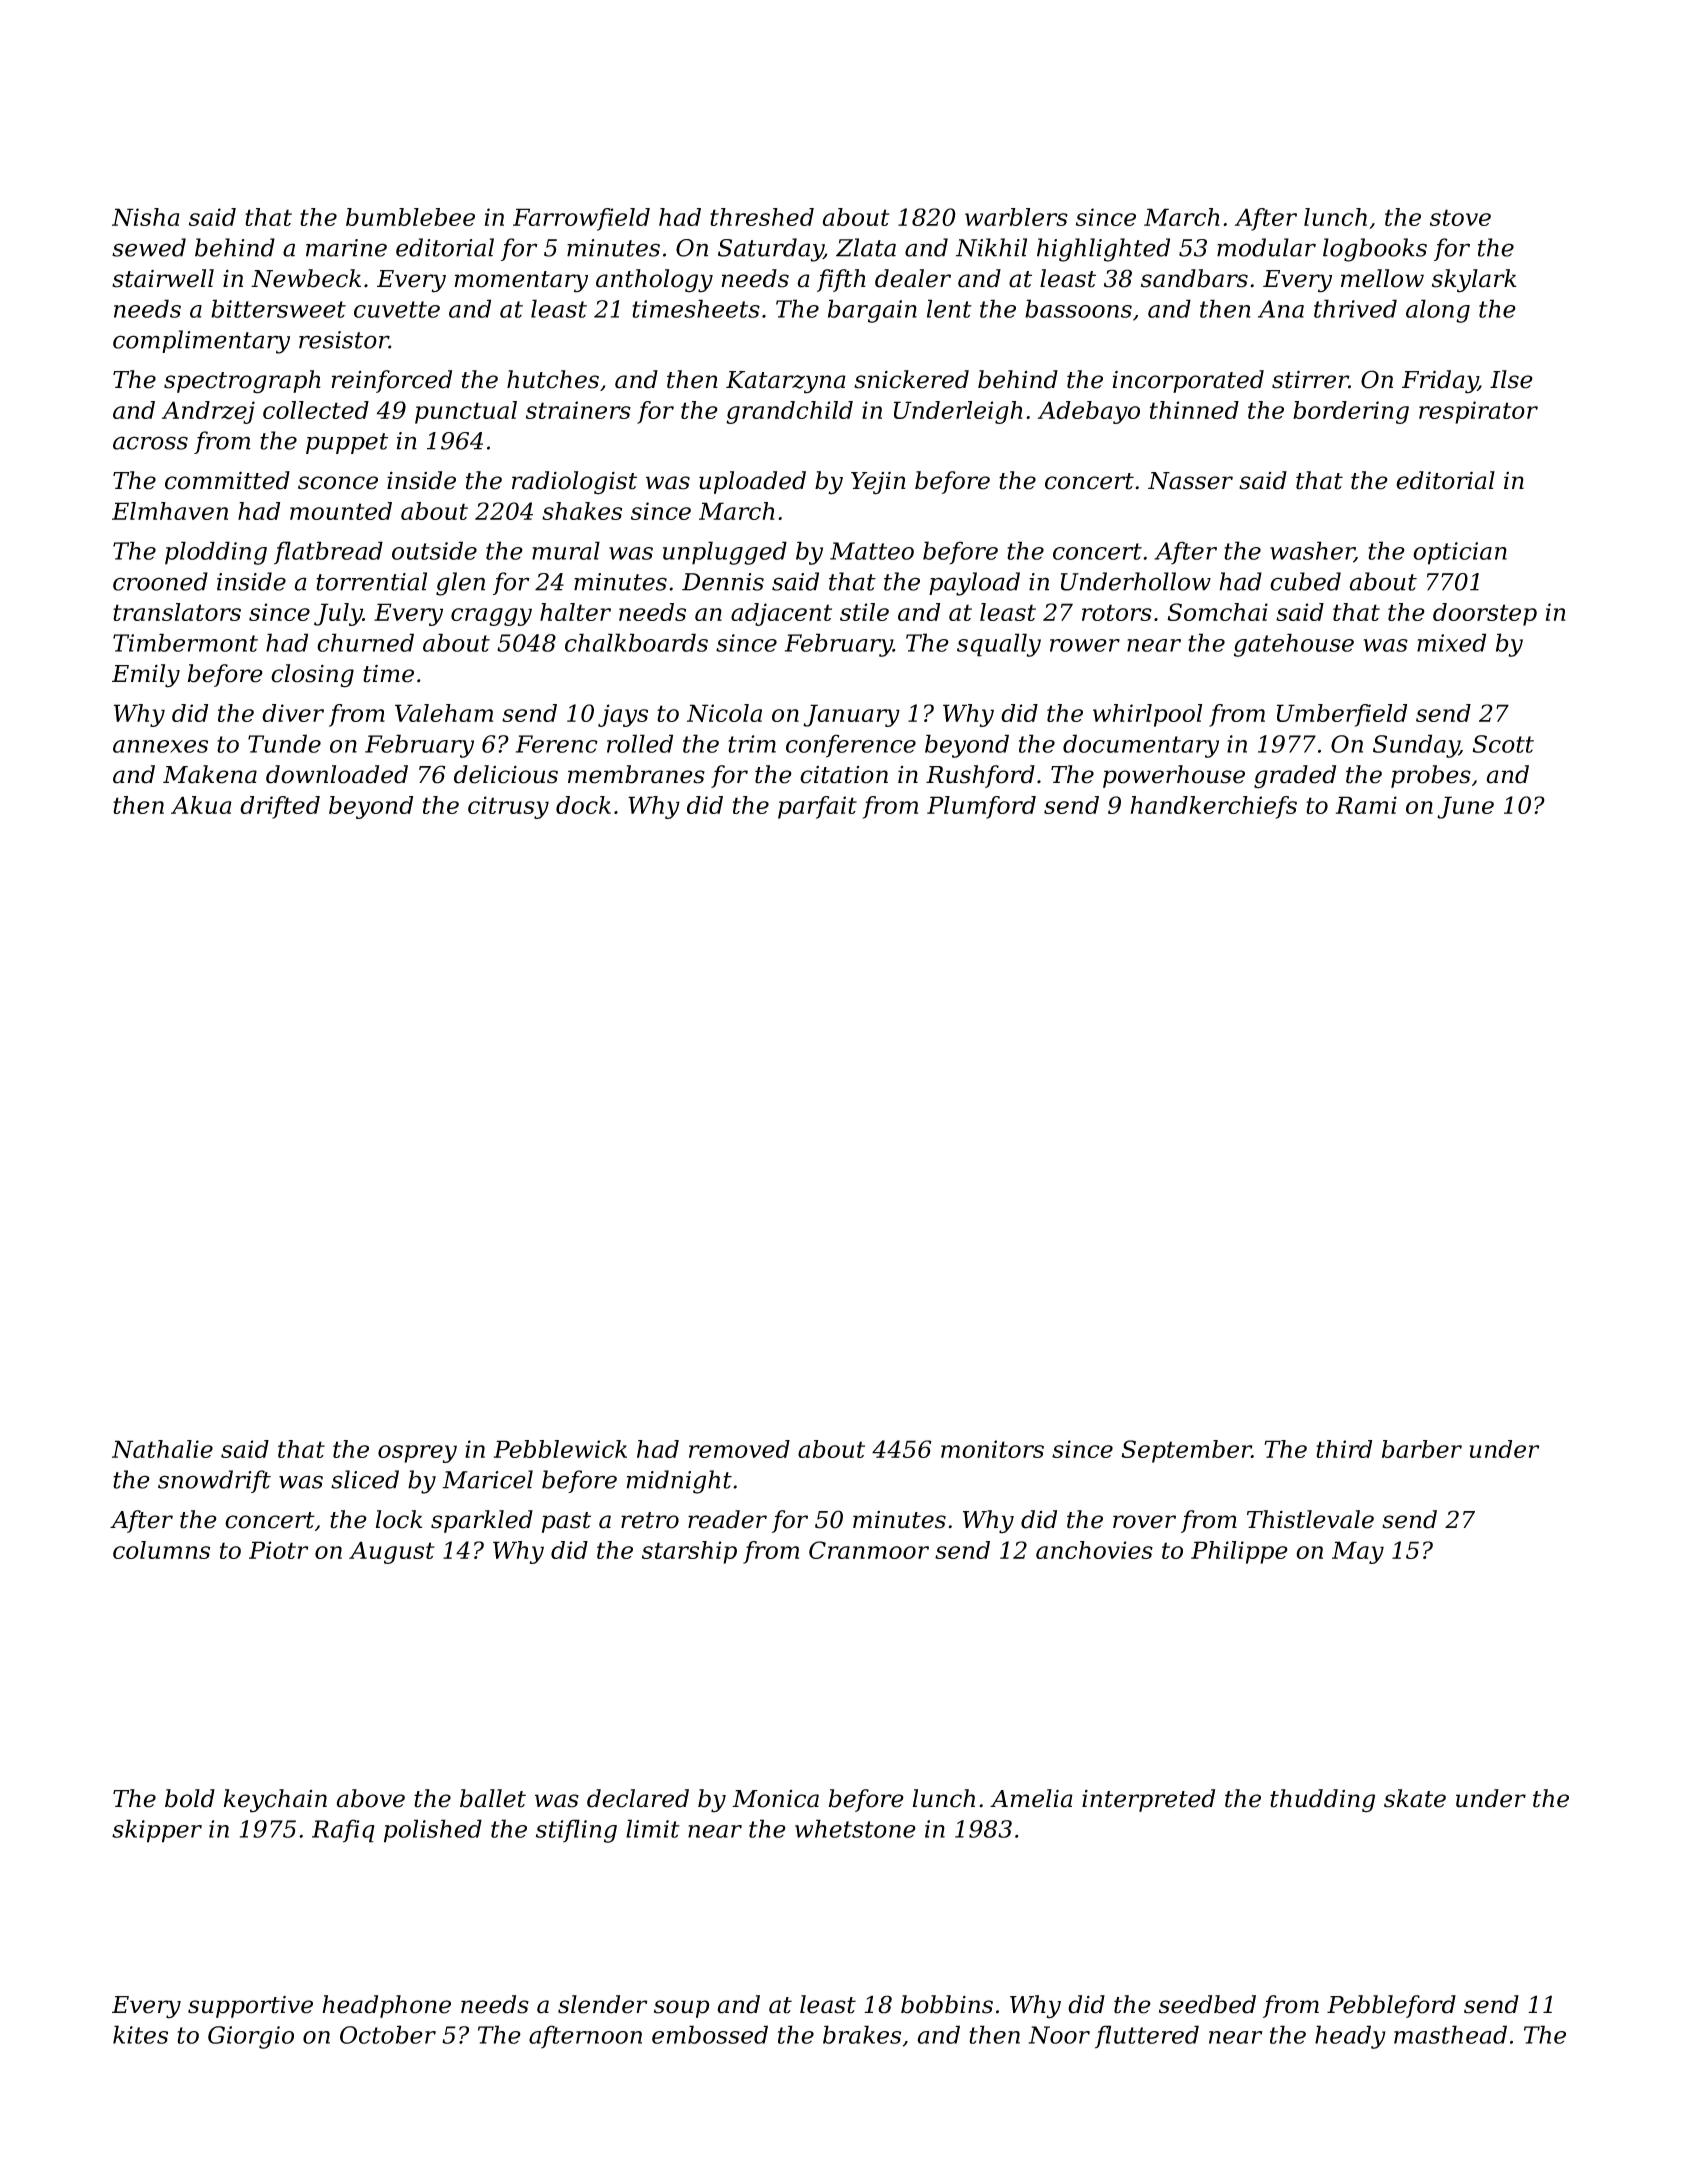 This document has width=1683, height=2178. I want to click on dock, so click(583, 805).
